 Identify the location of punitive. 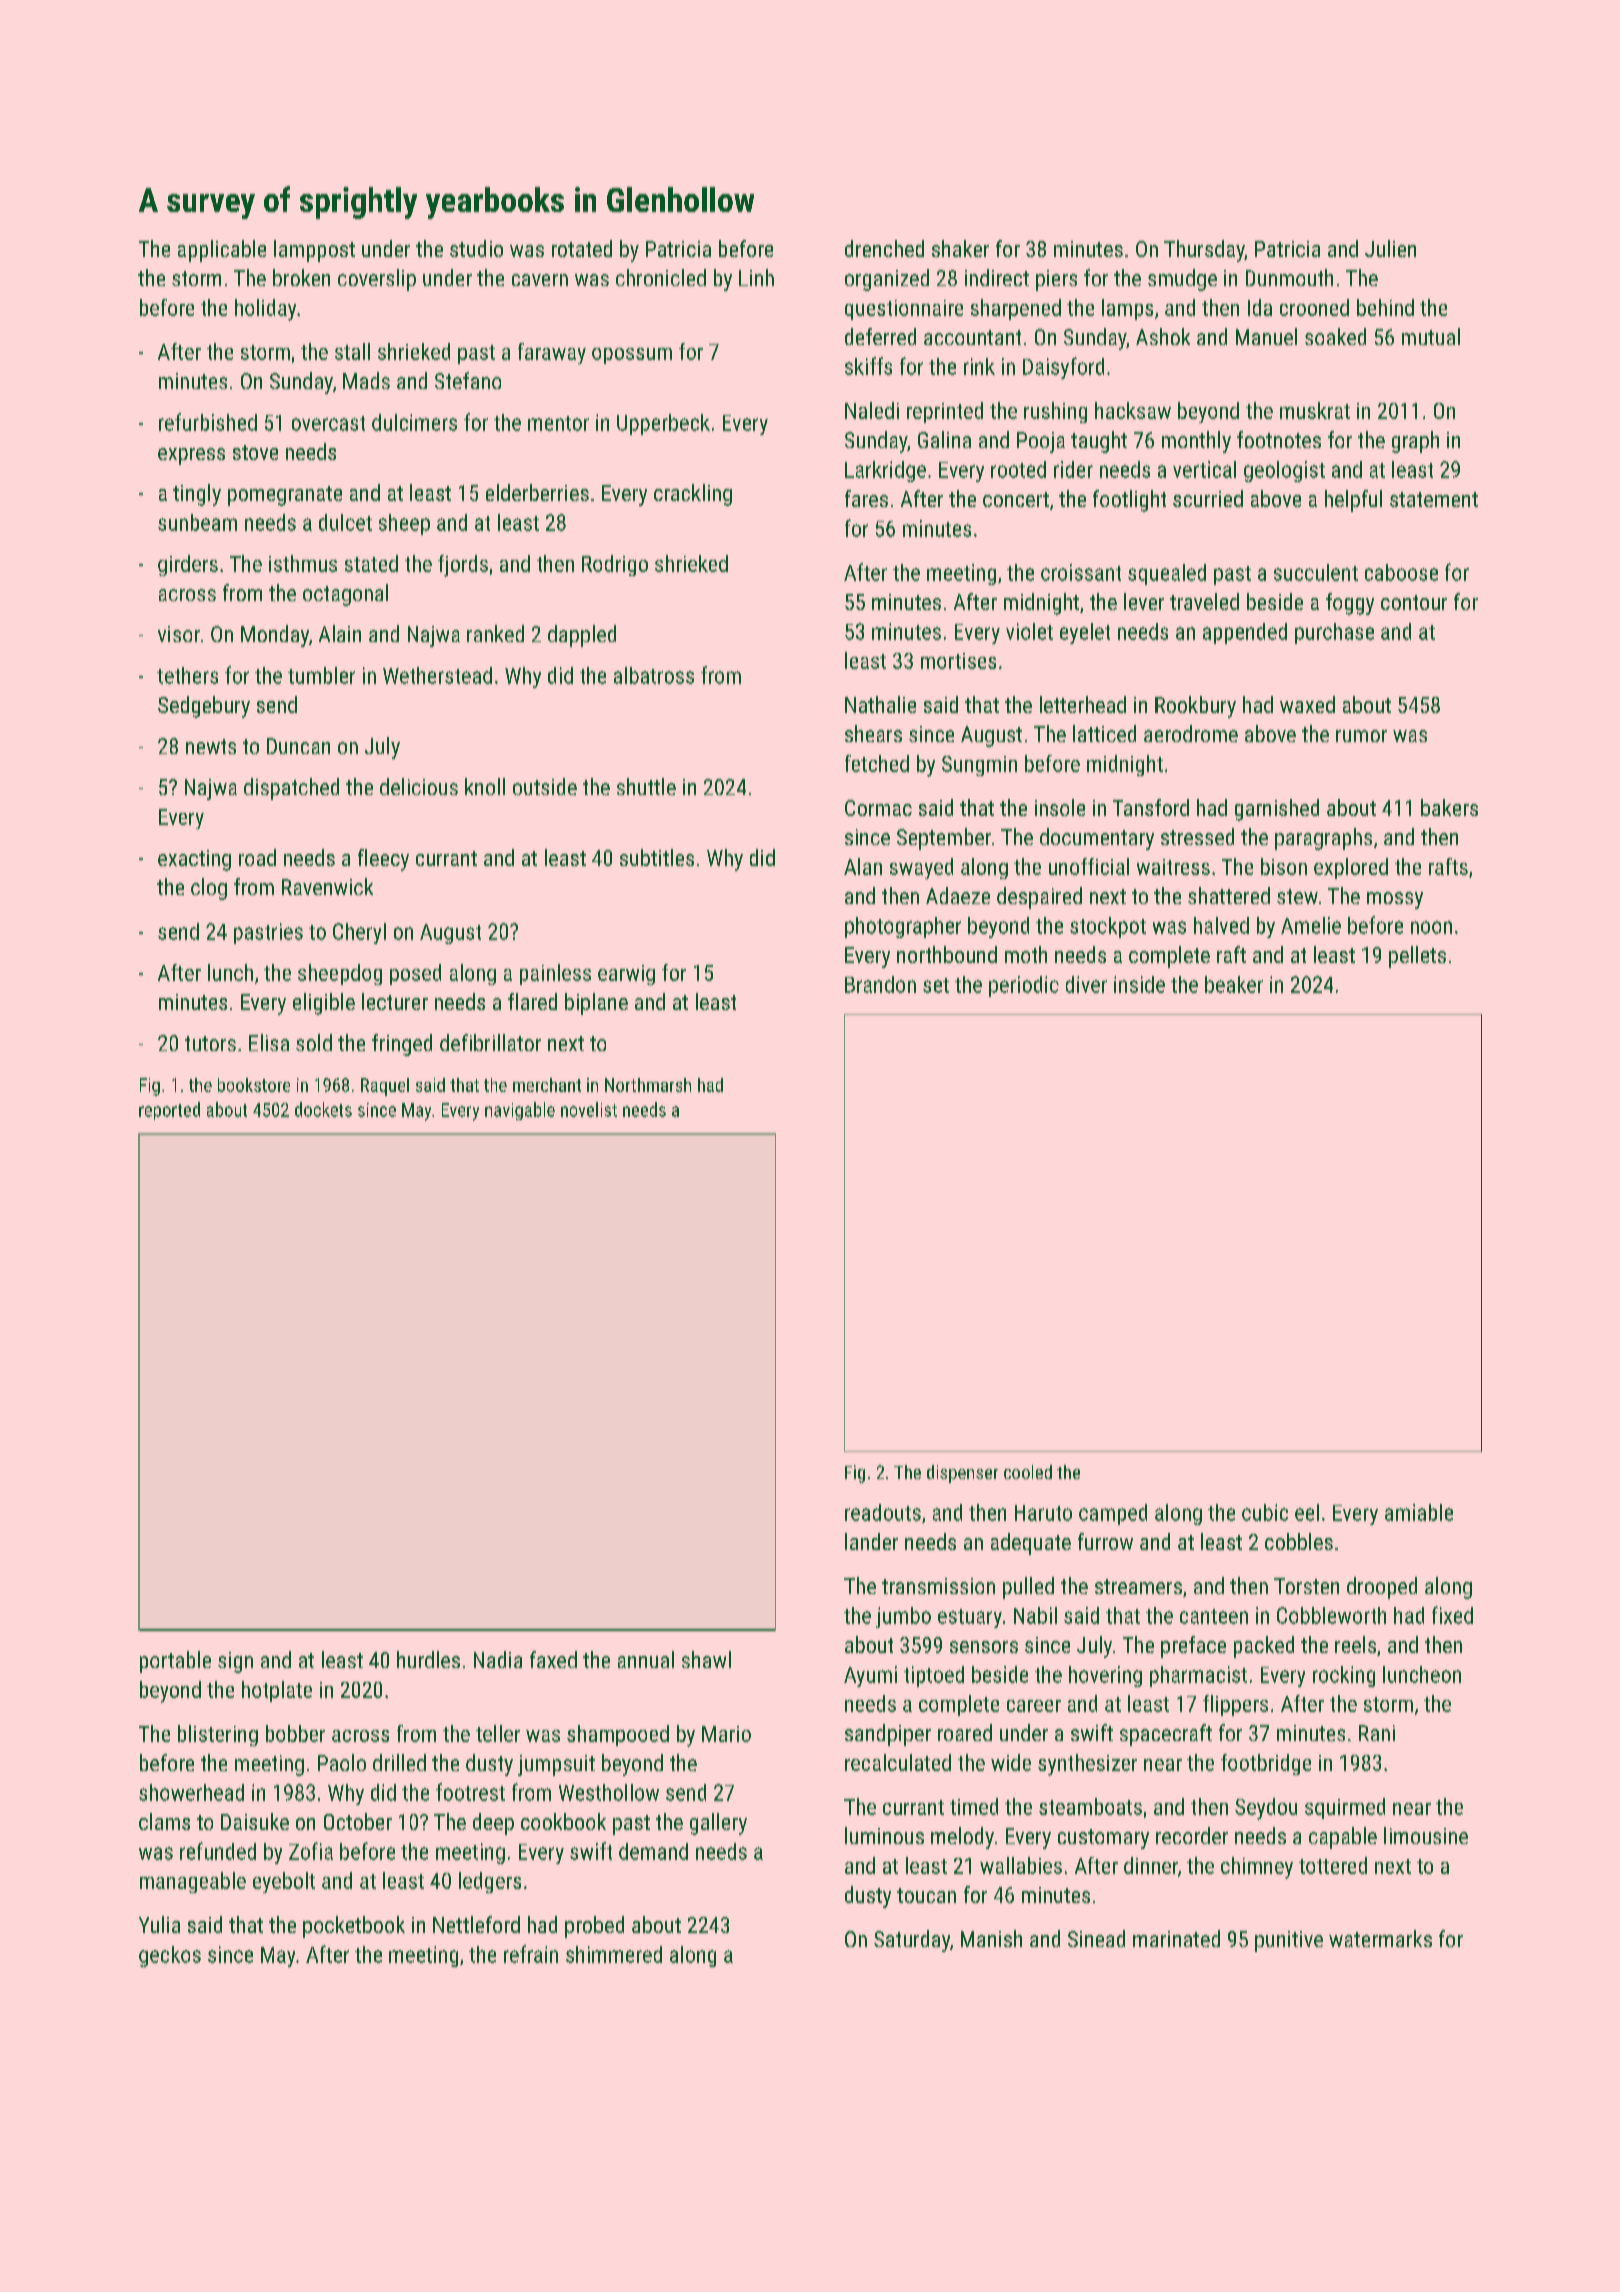
(1289, 1941).
